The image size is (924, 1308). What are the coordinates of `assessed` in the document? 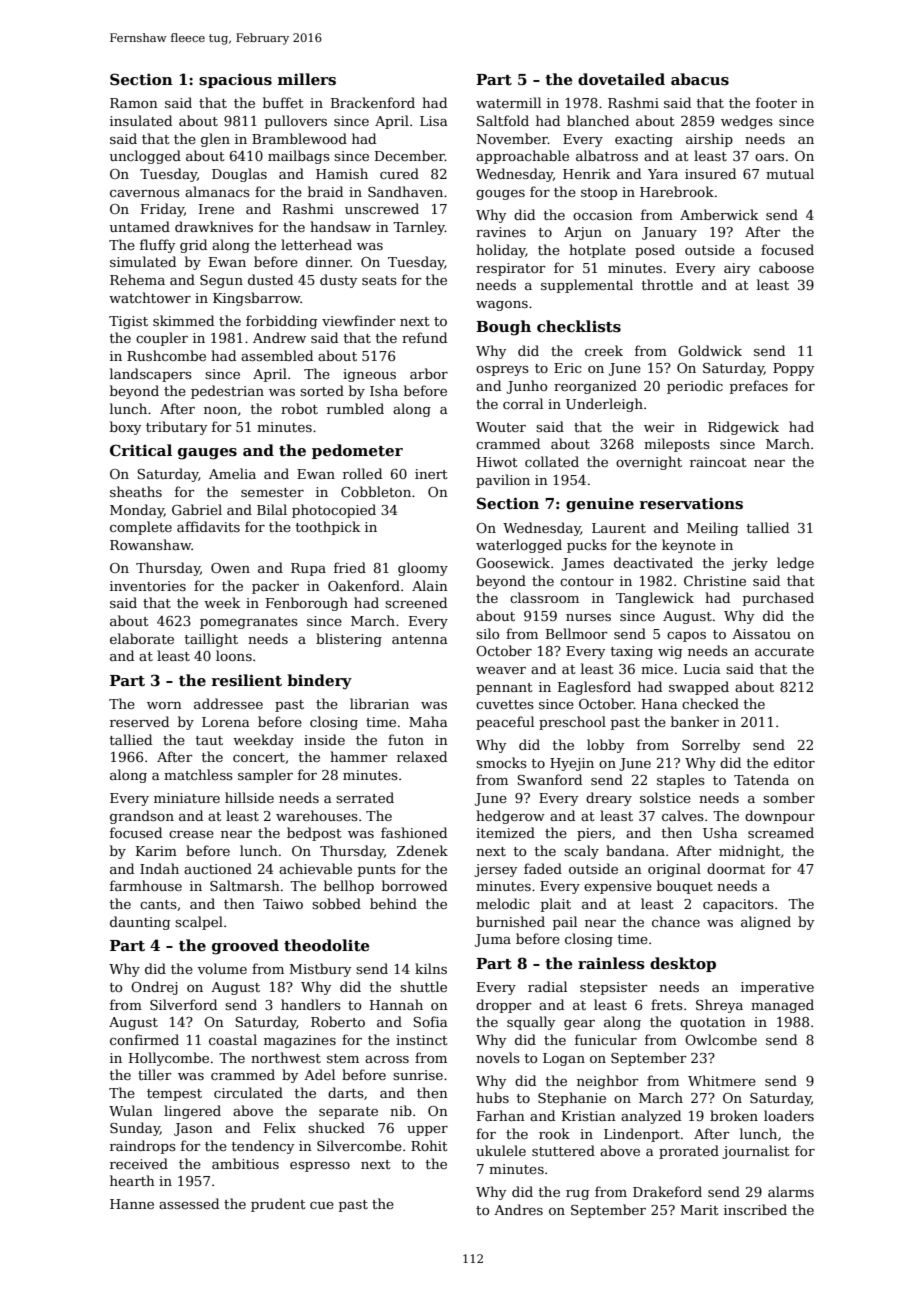 It's located at (189, 1203).
